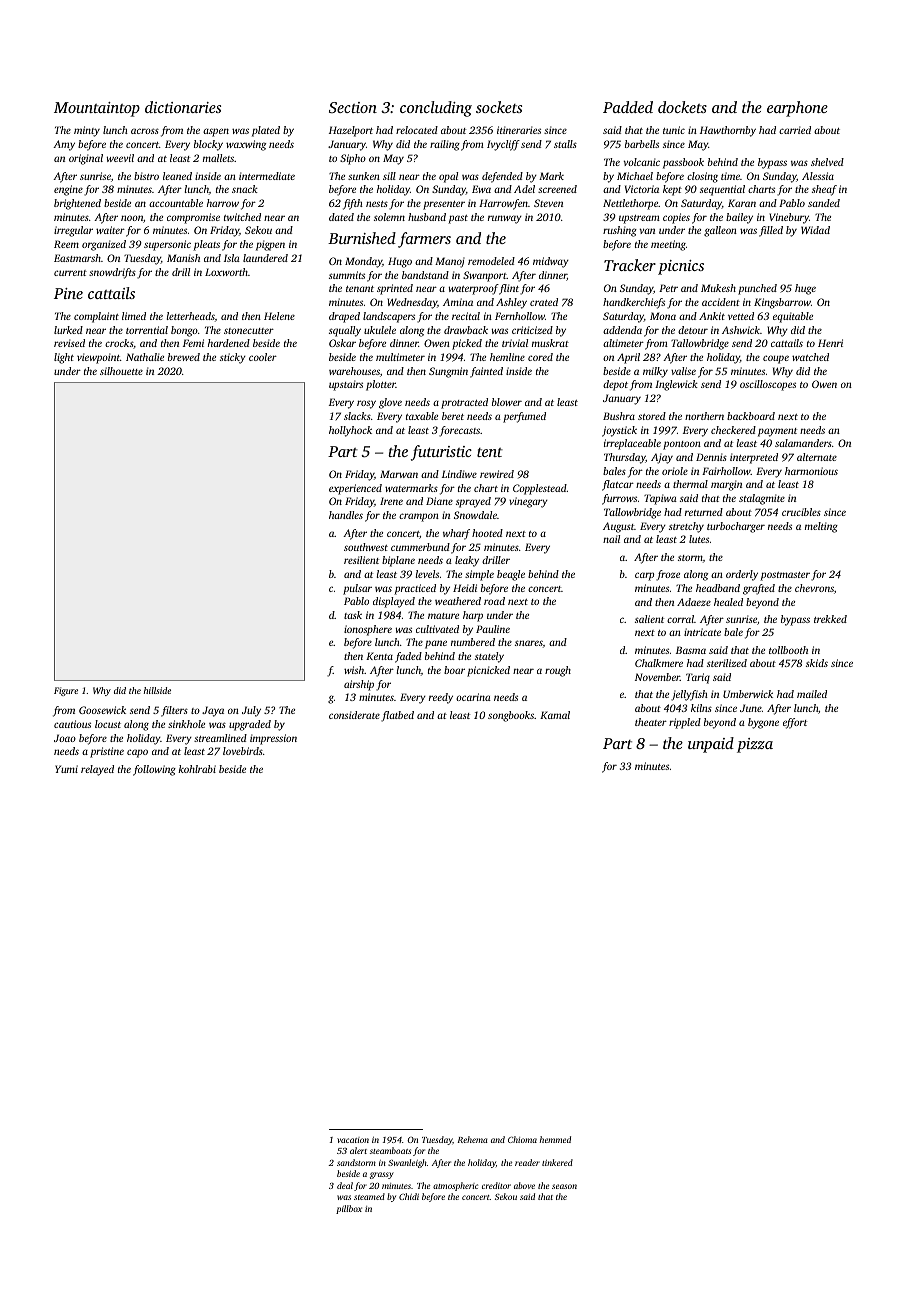  Describe the element at coordinates (353, 1140) in the screenshot. I see `vacation` at that location.
